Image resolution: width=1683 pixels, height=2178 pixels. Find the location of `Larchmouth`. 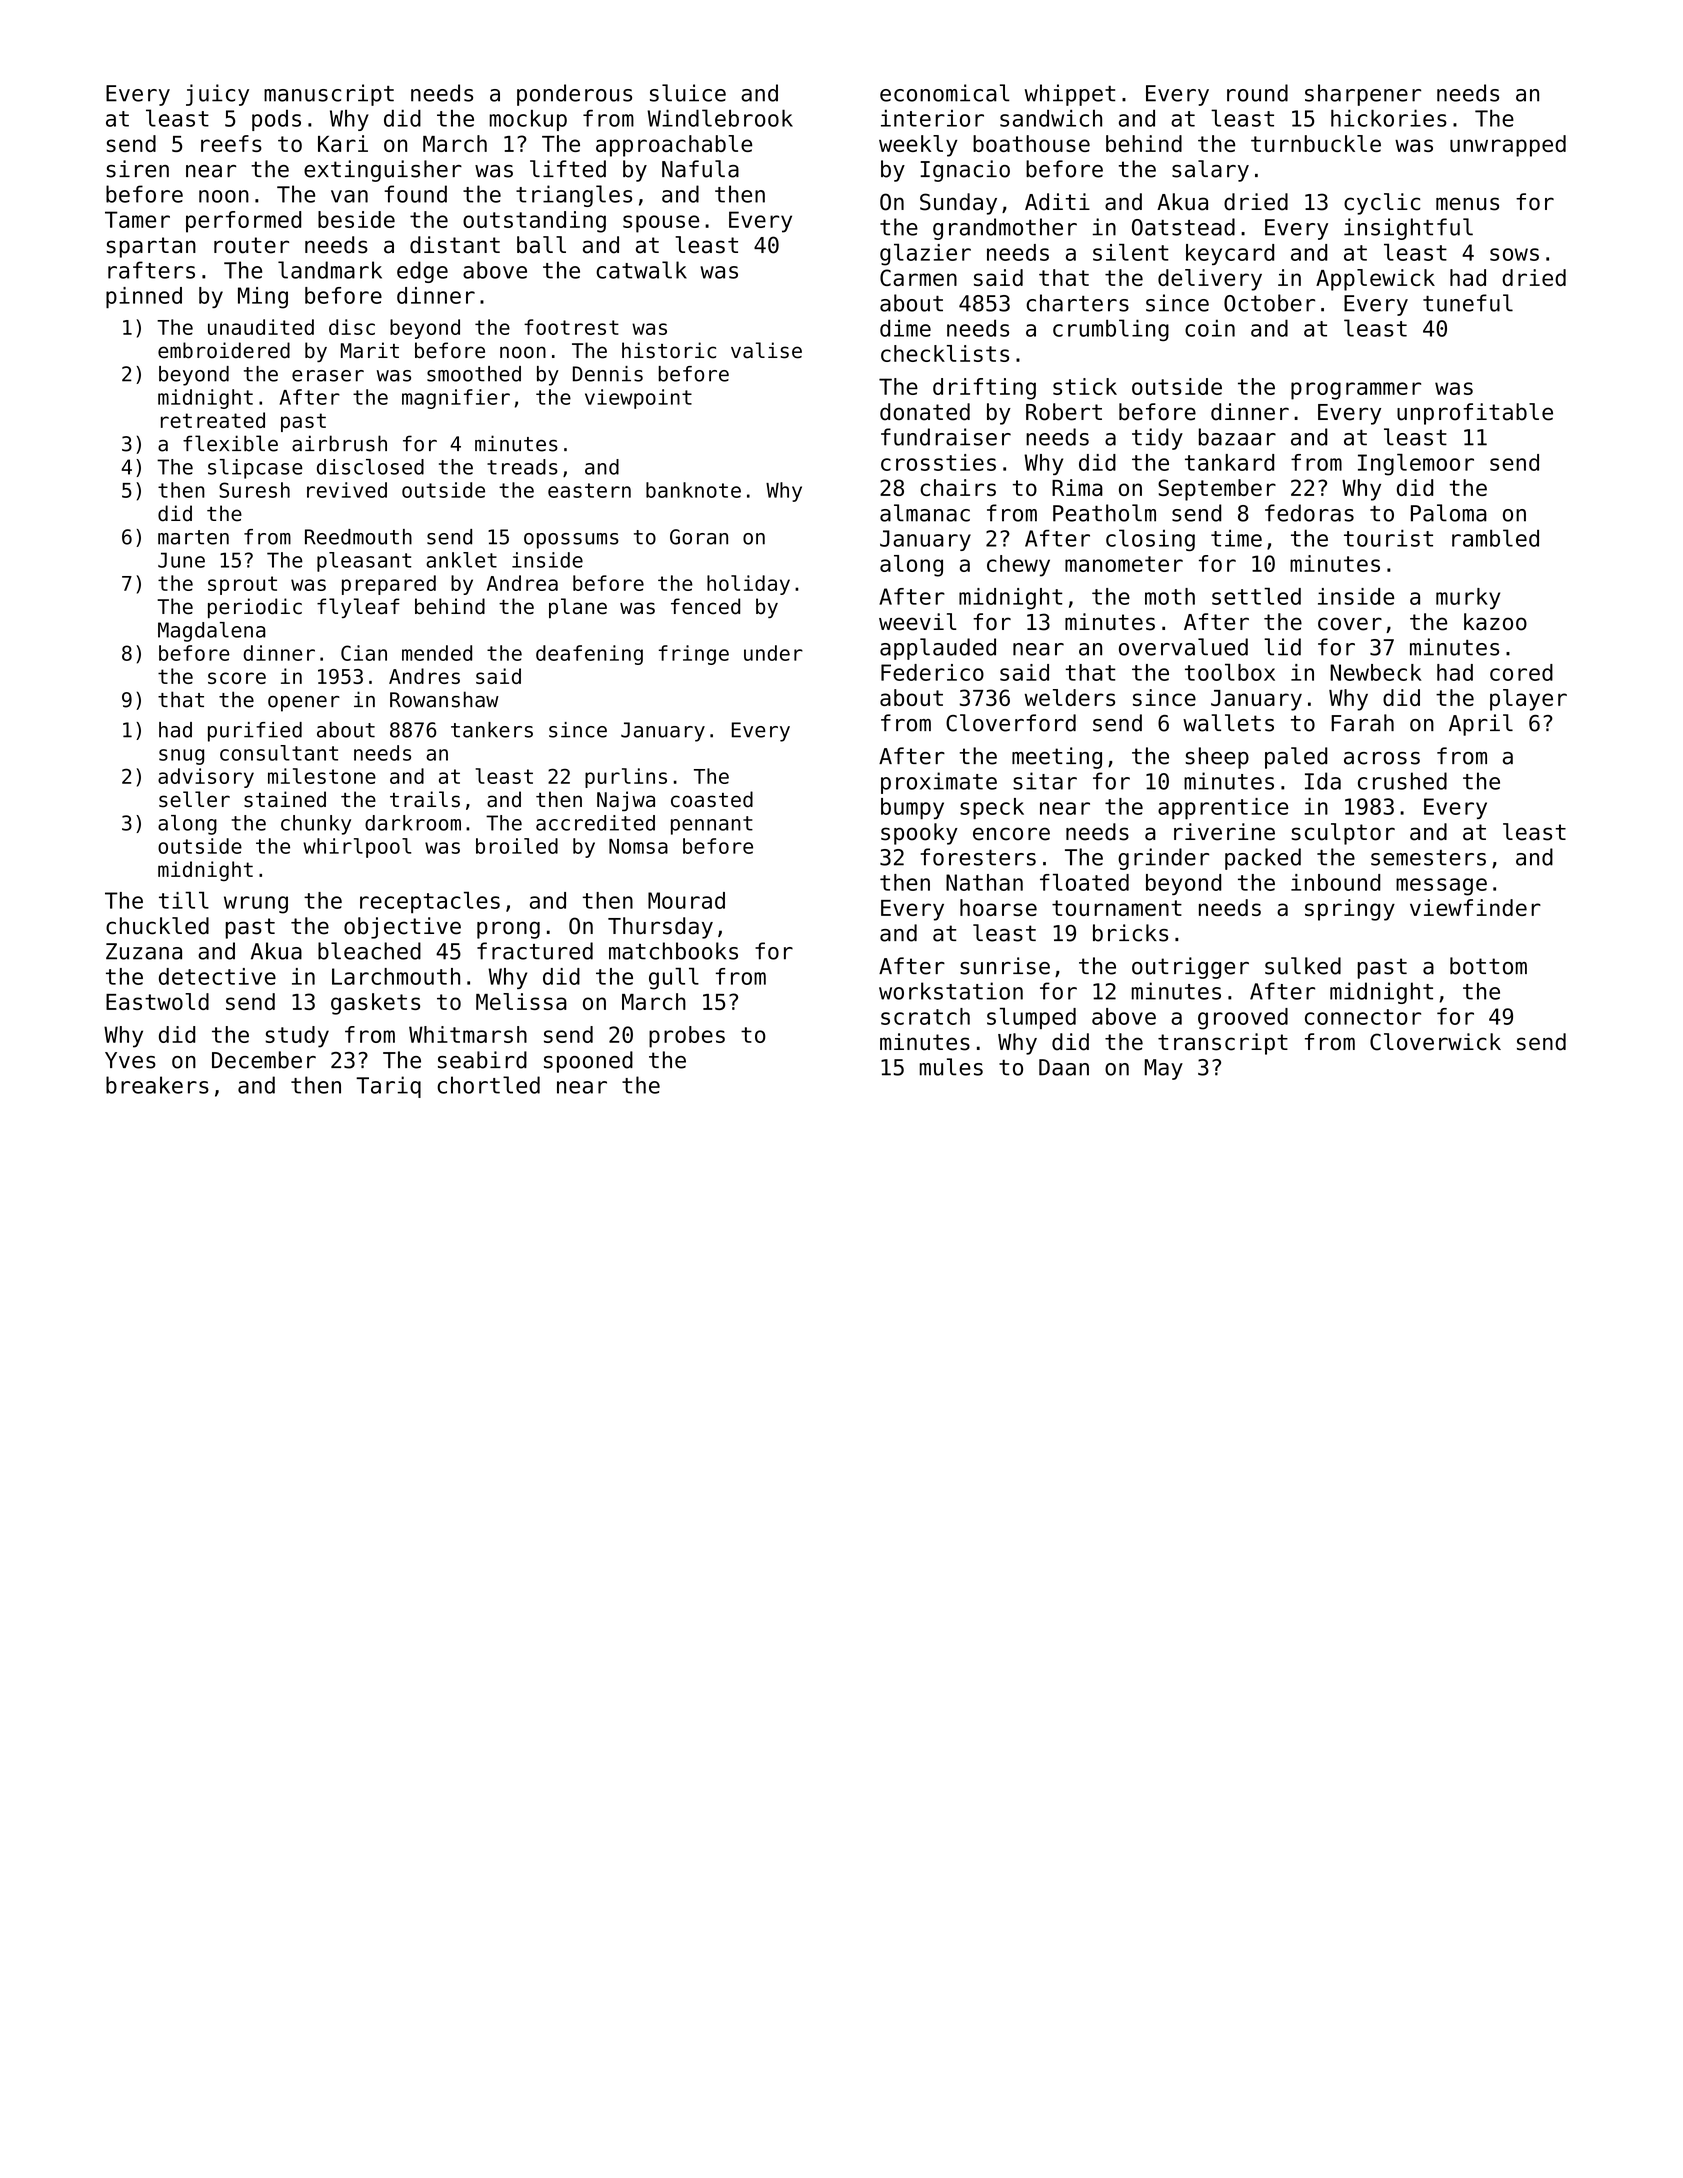

Larchmouth is located at coordinates (396, 976).
